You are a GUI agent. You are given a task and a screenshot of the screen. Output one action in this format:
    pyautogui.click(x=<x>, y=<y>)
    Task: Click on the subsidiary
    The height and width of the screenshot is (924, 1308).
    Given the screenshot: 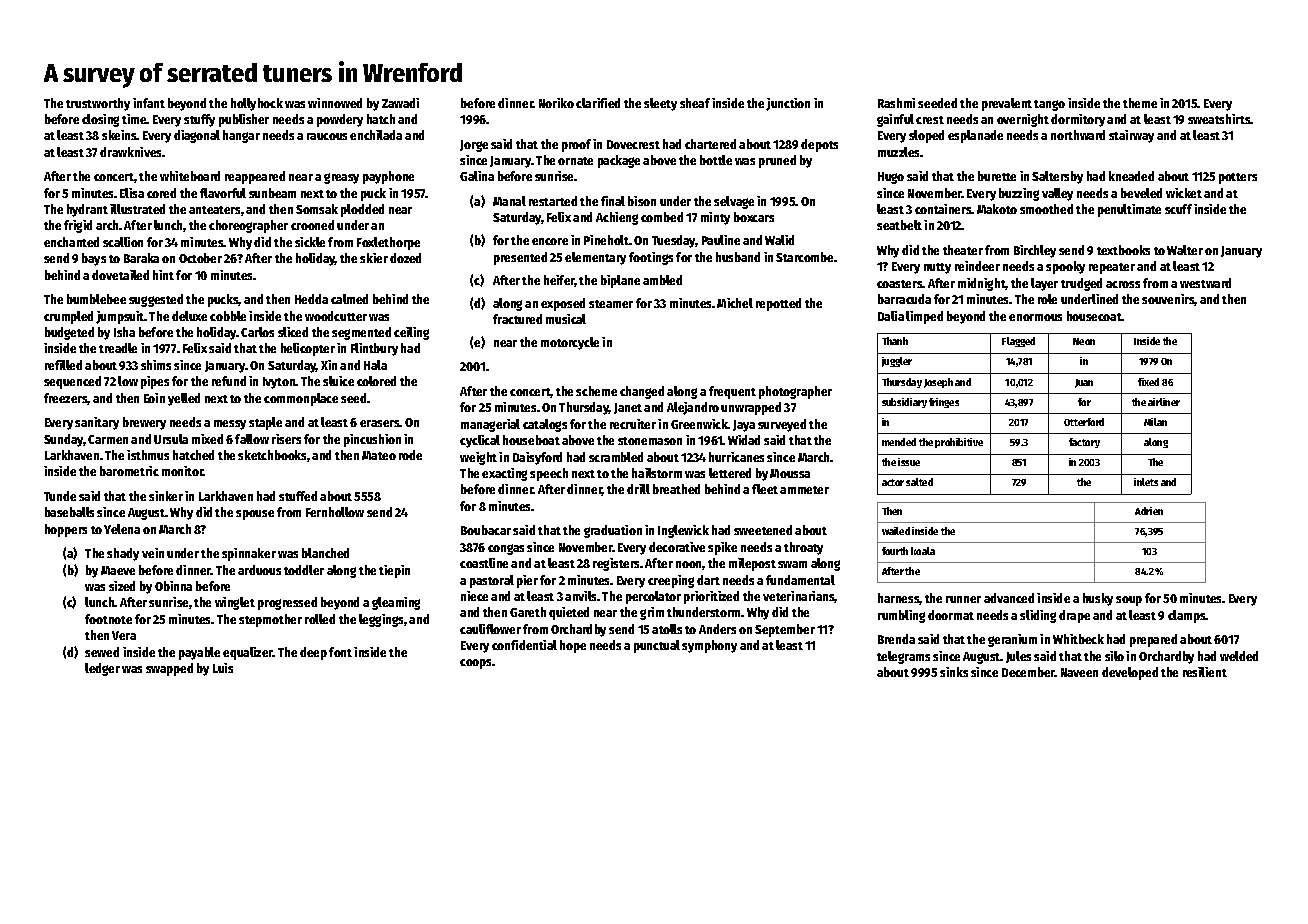 What is the action you would take?
    pyautogui.click(x=904, y=403)
